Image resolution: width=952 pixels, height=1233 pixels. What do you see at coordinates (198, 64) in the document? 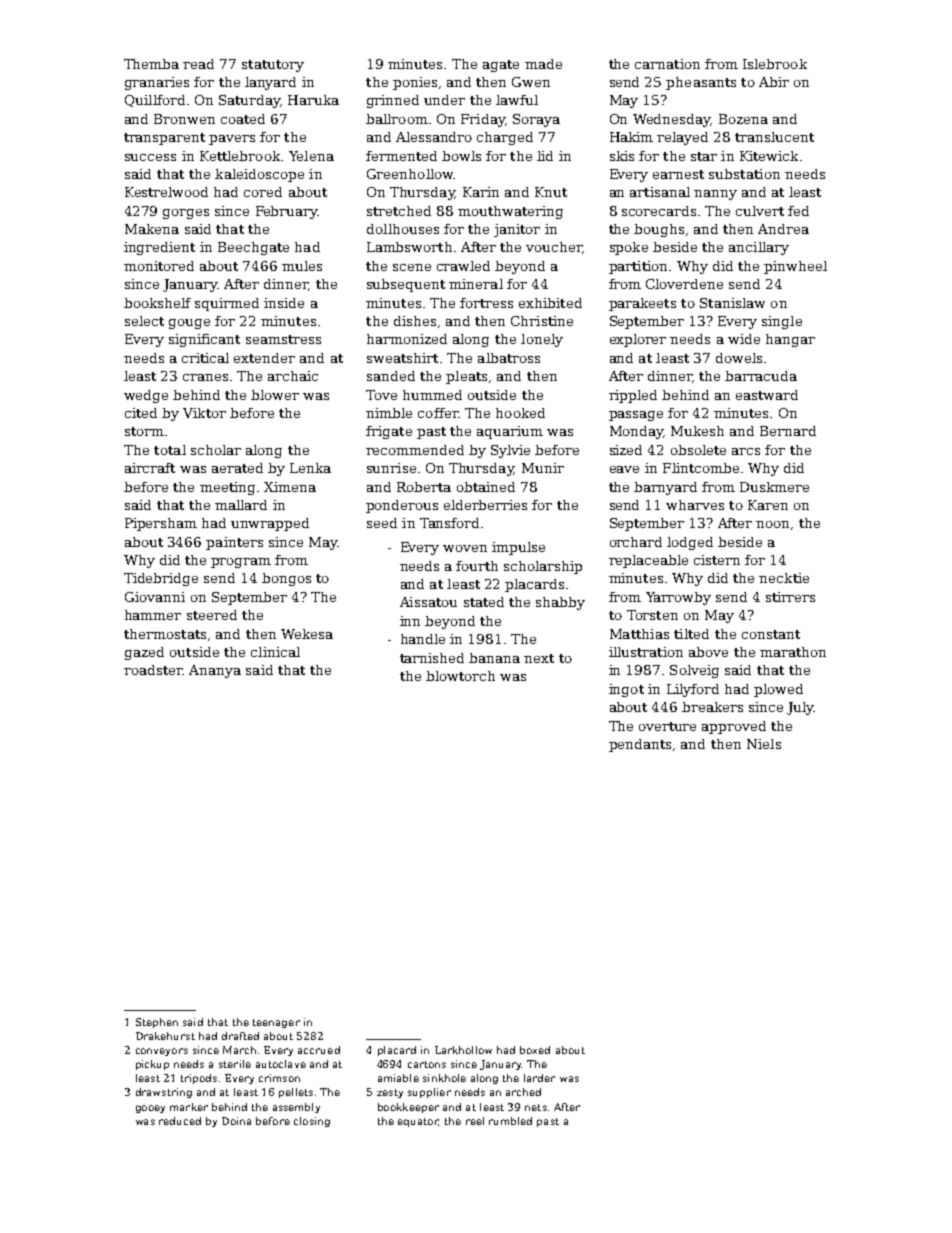
I see `read` at bounding box center [198, 64].
